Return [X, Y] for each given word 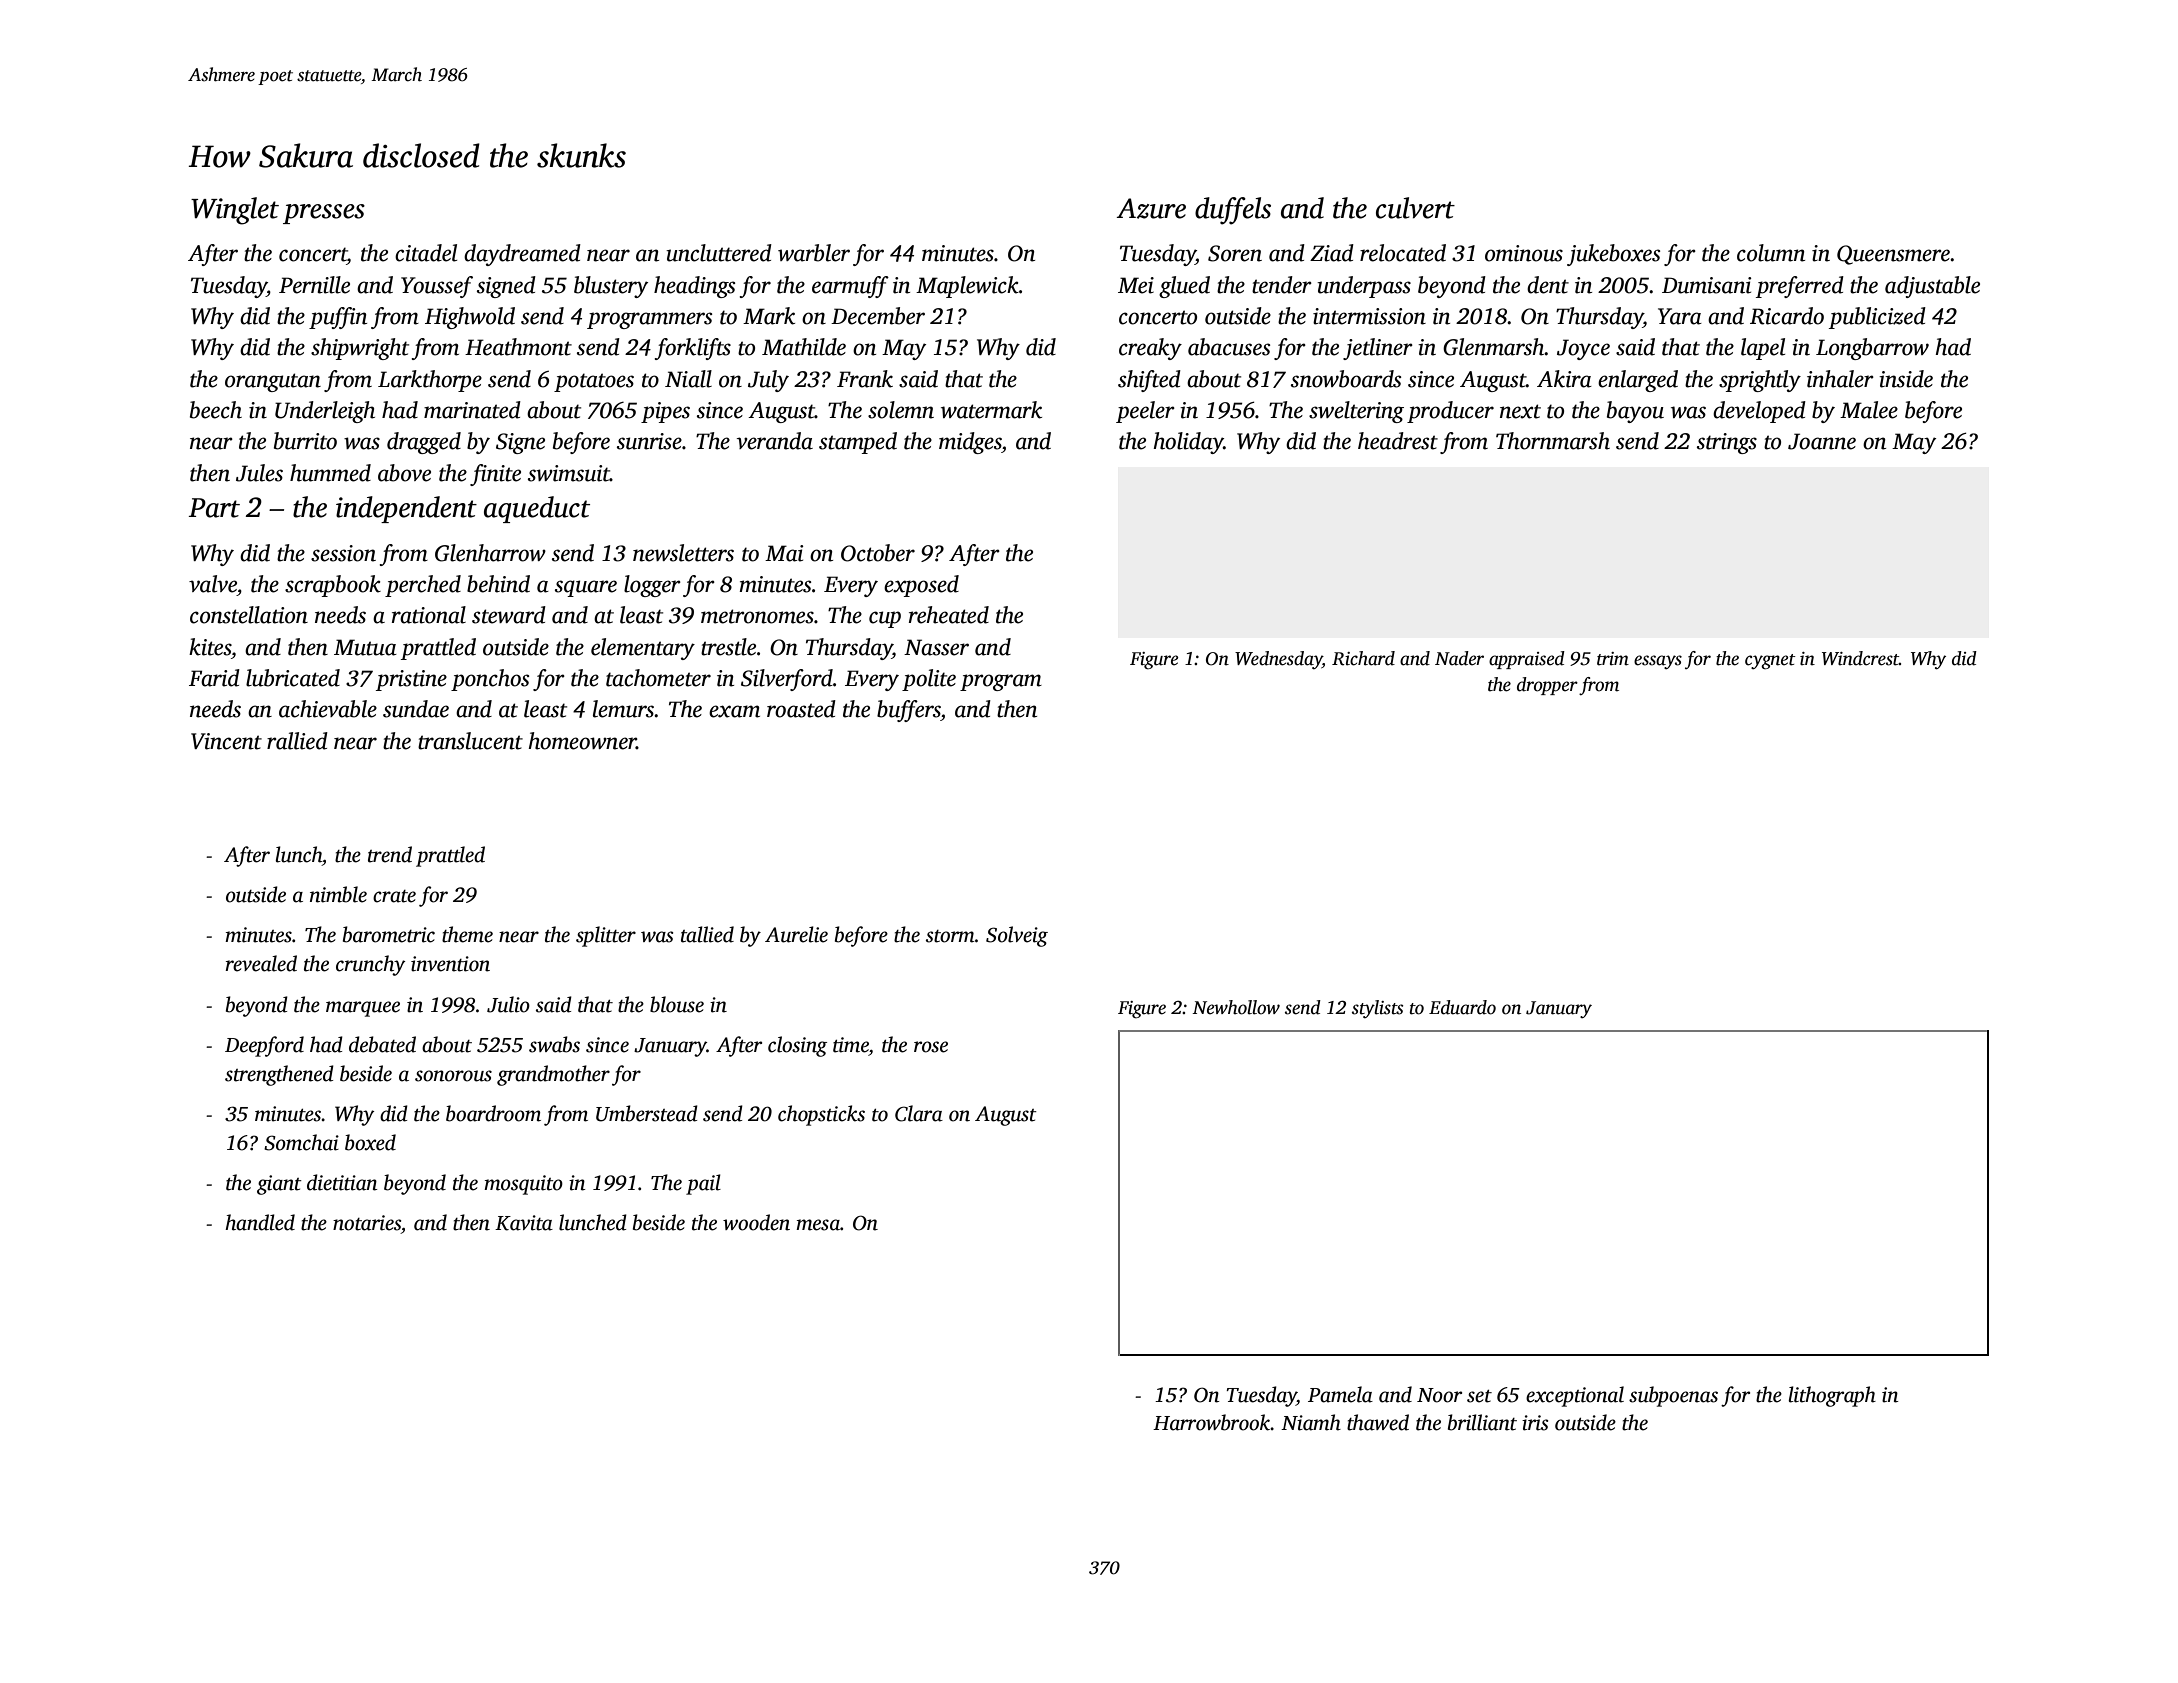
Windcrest [1860, 658]
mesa [818, 1225]
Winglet [235, 211]
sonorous [453, 1076]
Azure [1151, 208]
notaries [367, 1223]
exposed [921, 586]
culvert [1415, 208]
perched [423, 586]
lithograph [1832, 1396]
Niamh [1311, 1422]
